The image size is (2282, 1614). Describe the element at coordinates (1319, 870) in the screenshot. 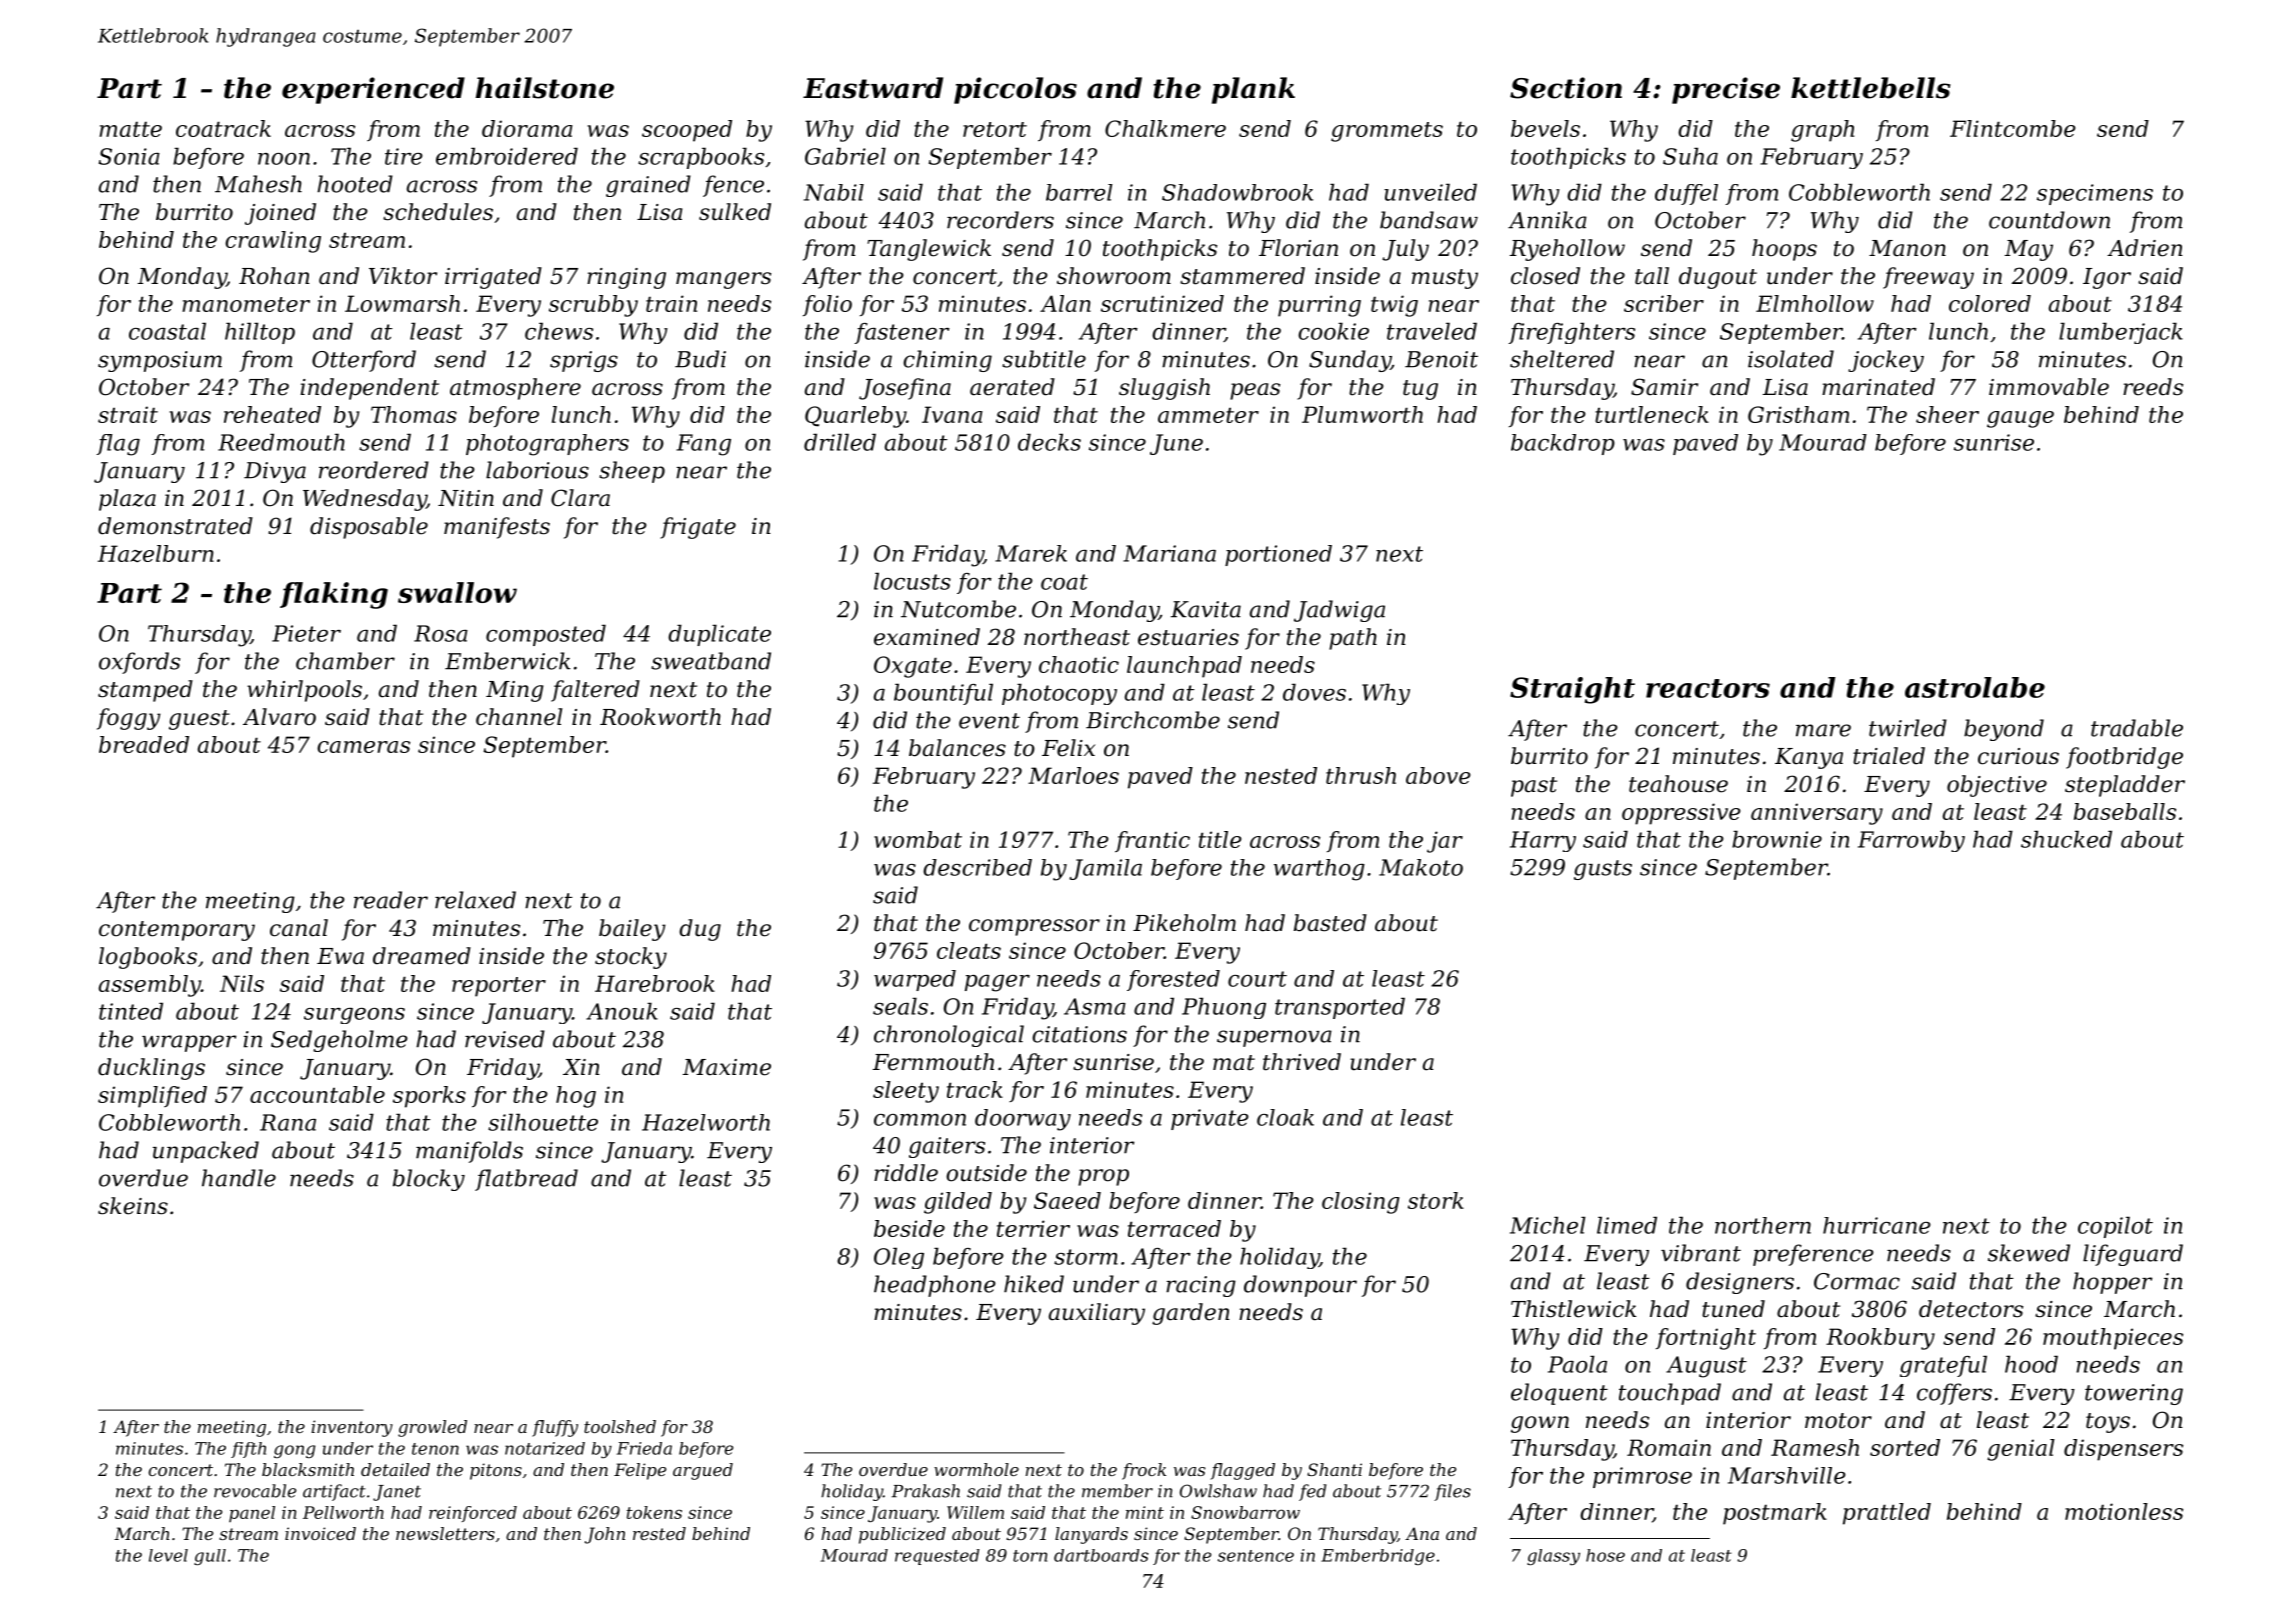

I see `warthog` at that location.
